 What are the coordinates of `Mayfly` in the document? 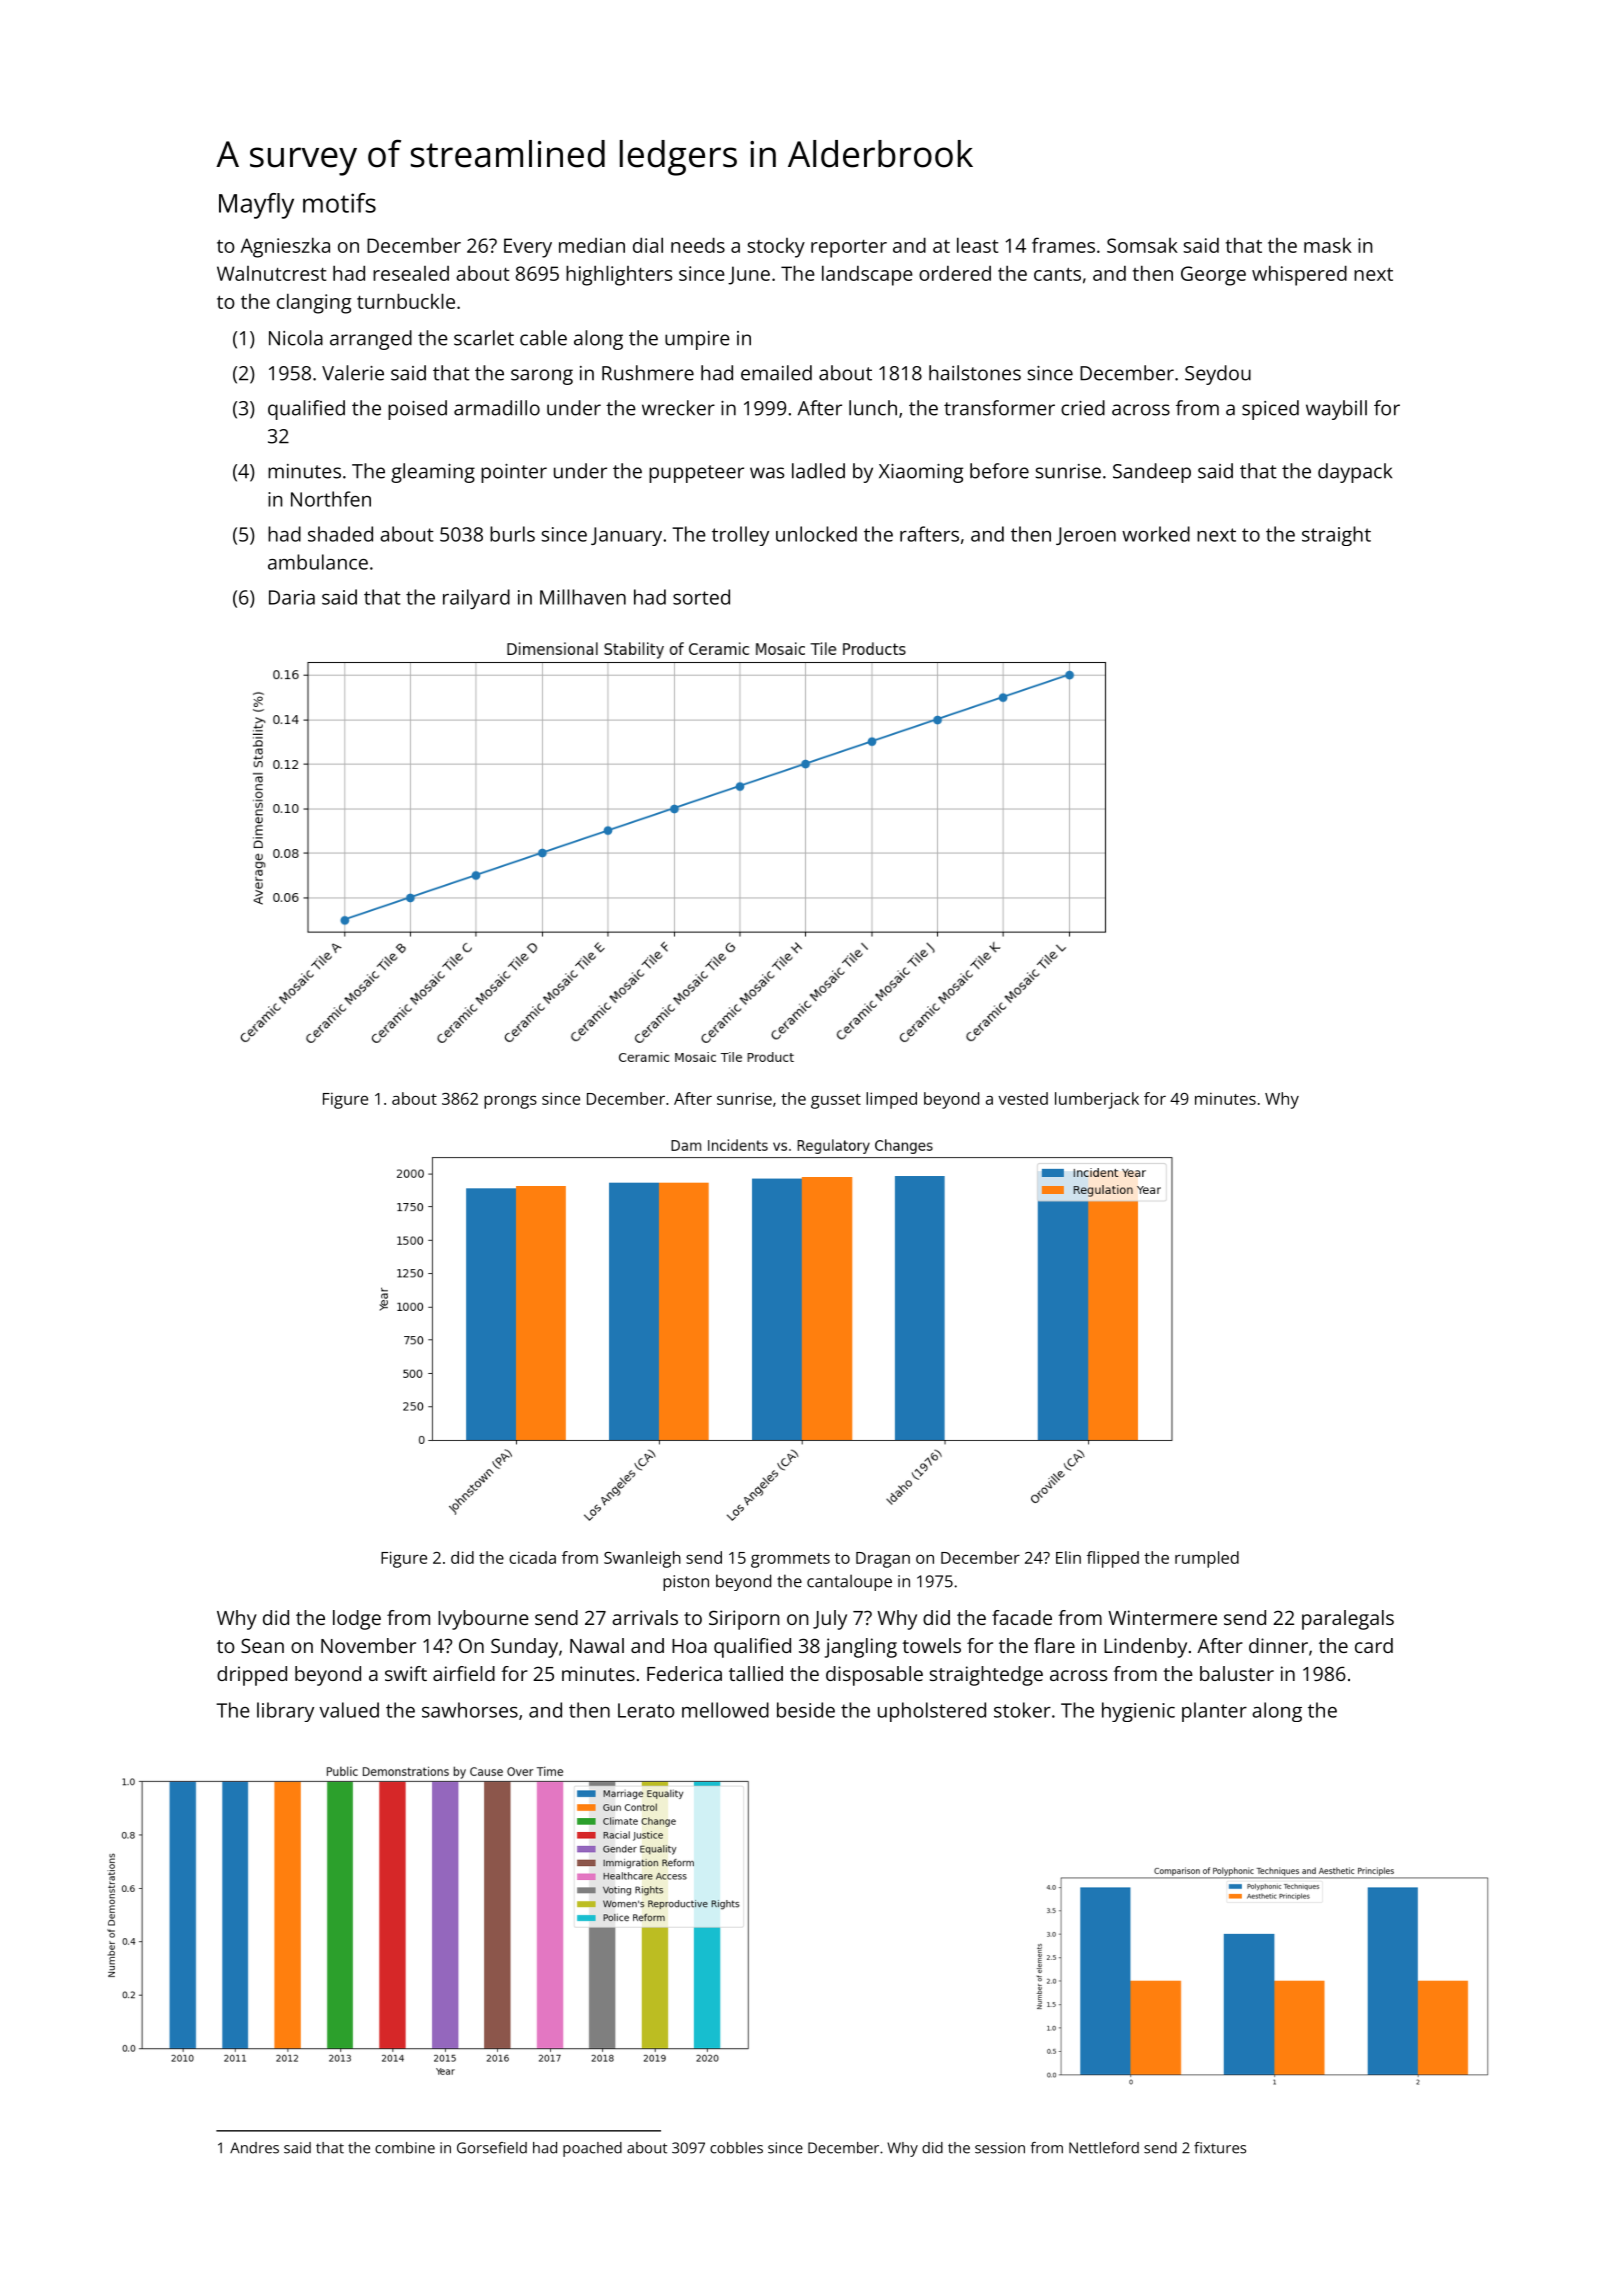 It's located at (256, 206).
